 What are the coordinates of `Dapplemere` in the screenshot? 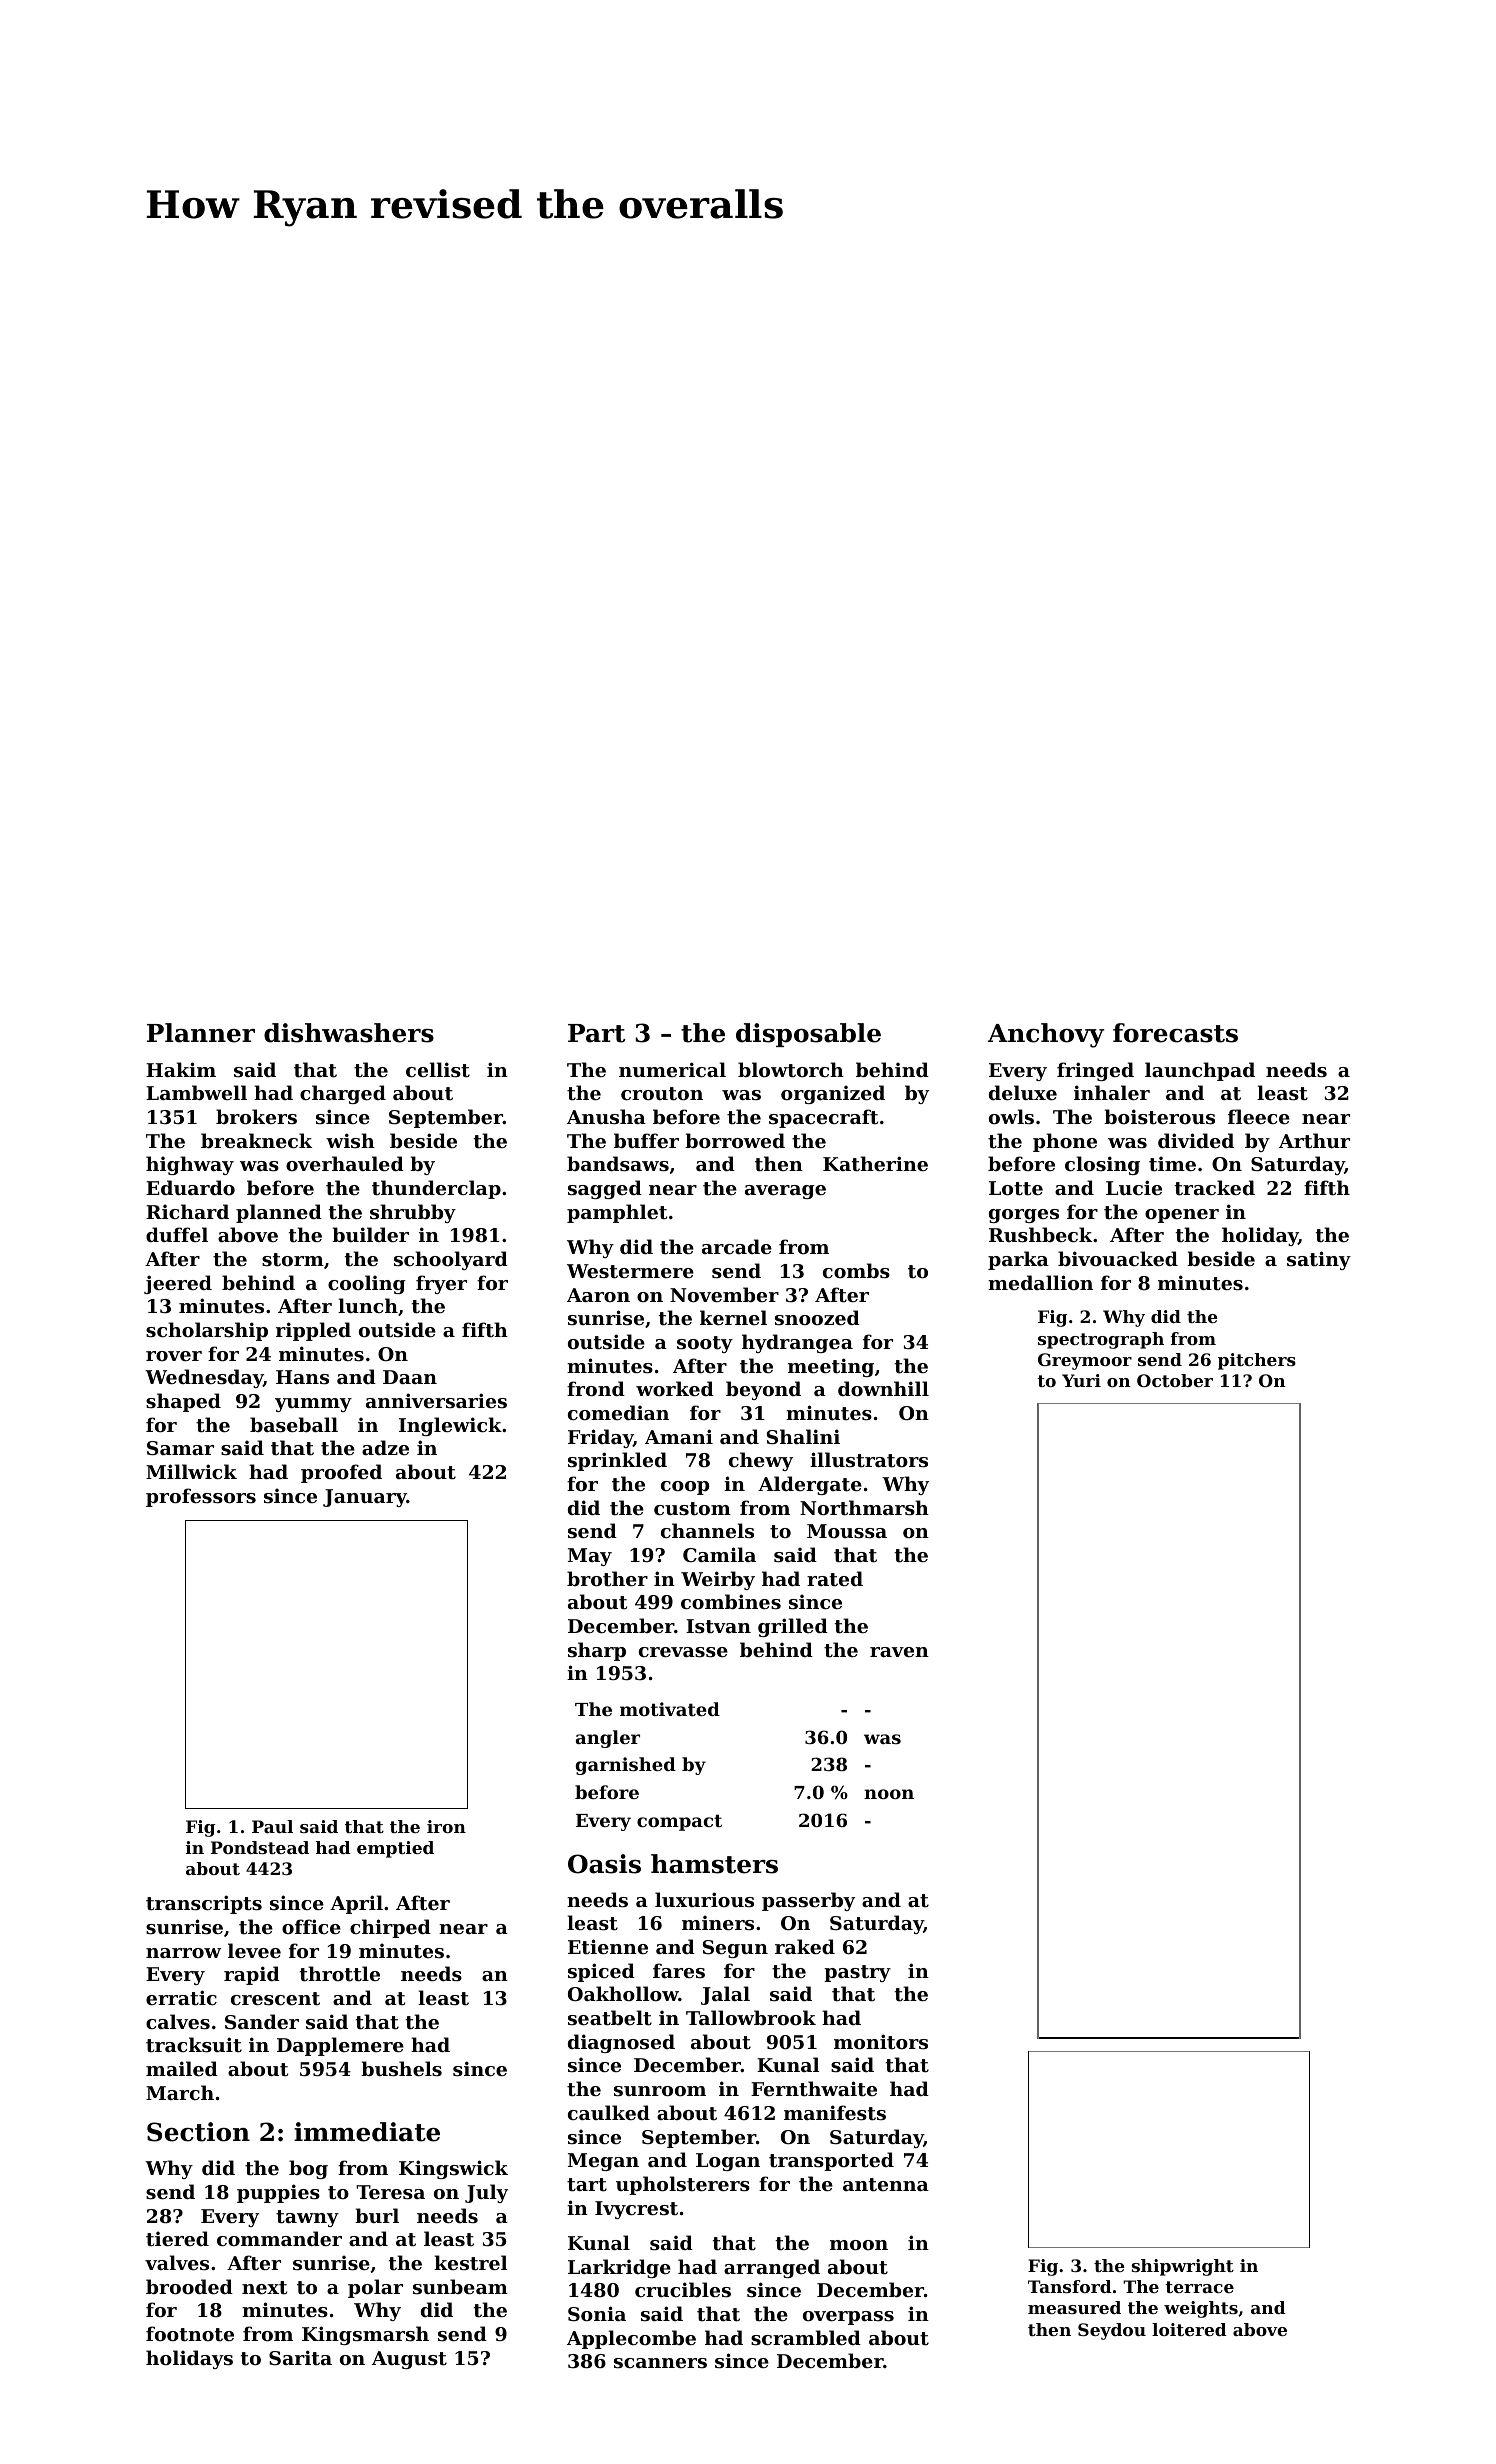 It's located at (340, 2046).
